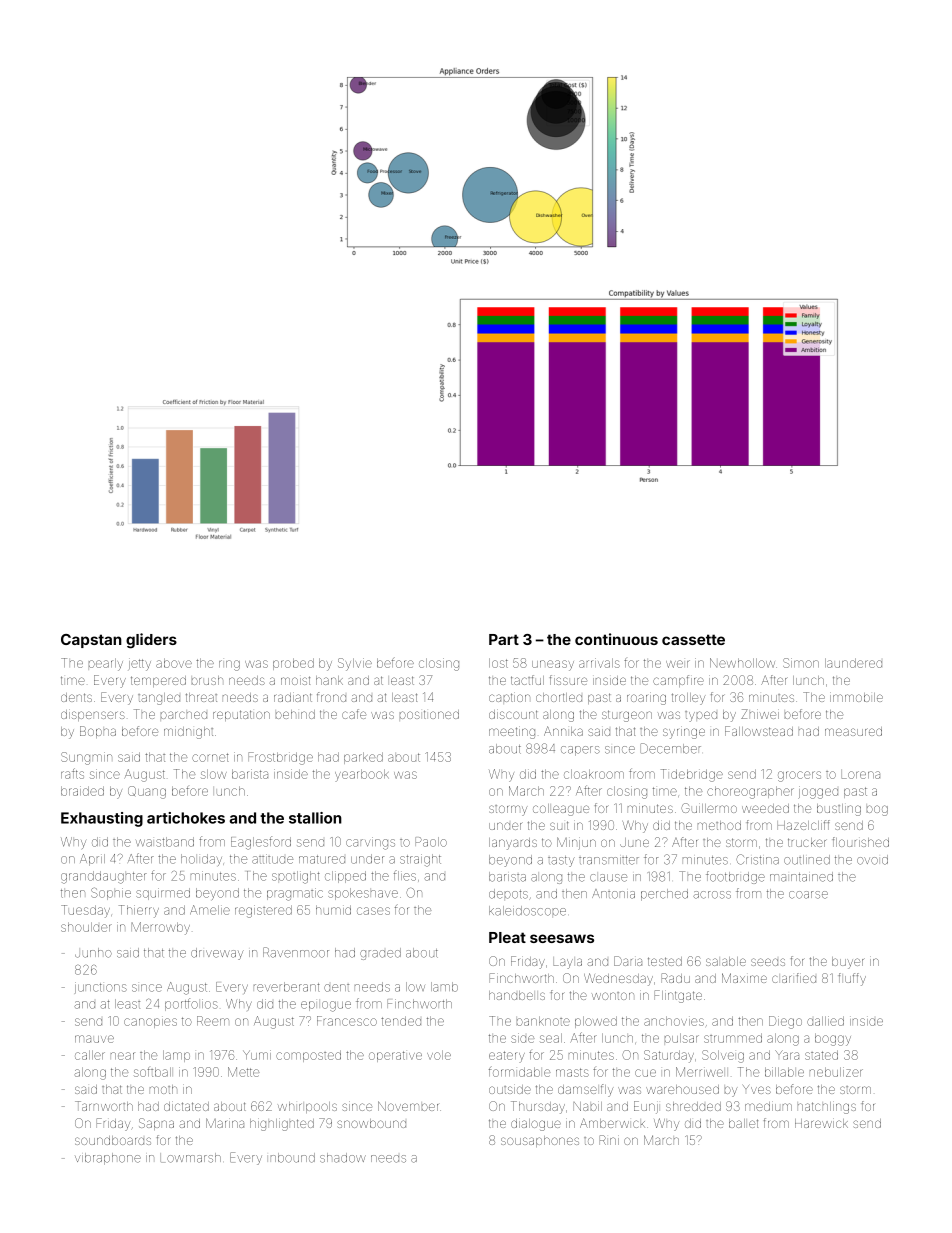  What do you see at coordinates (572, 1072) in the screenshot?
I see `masts` at bounding box center [572, 1072].
